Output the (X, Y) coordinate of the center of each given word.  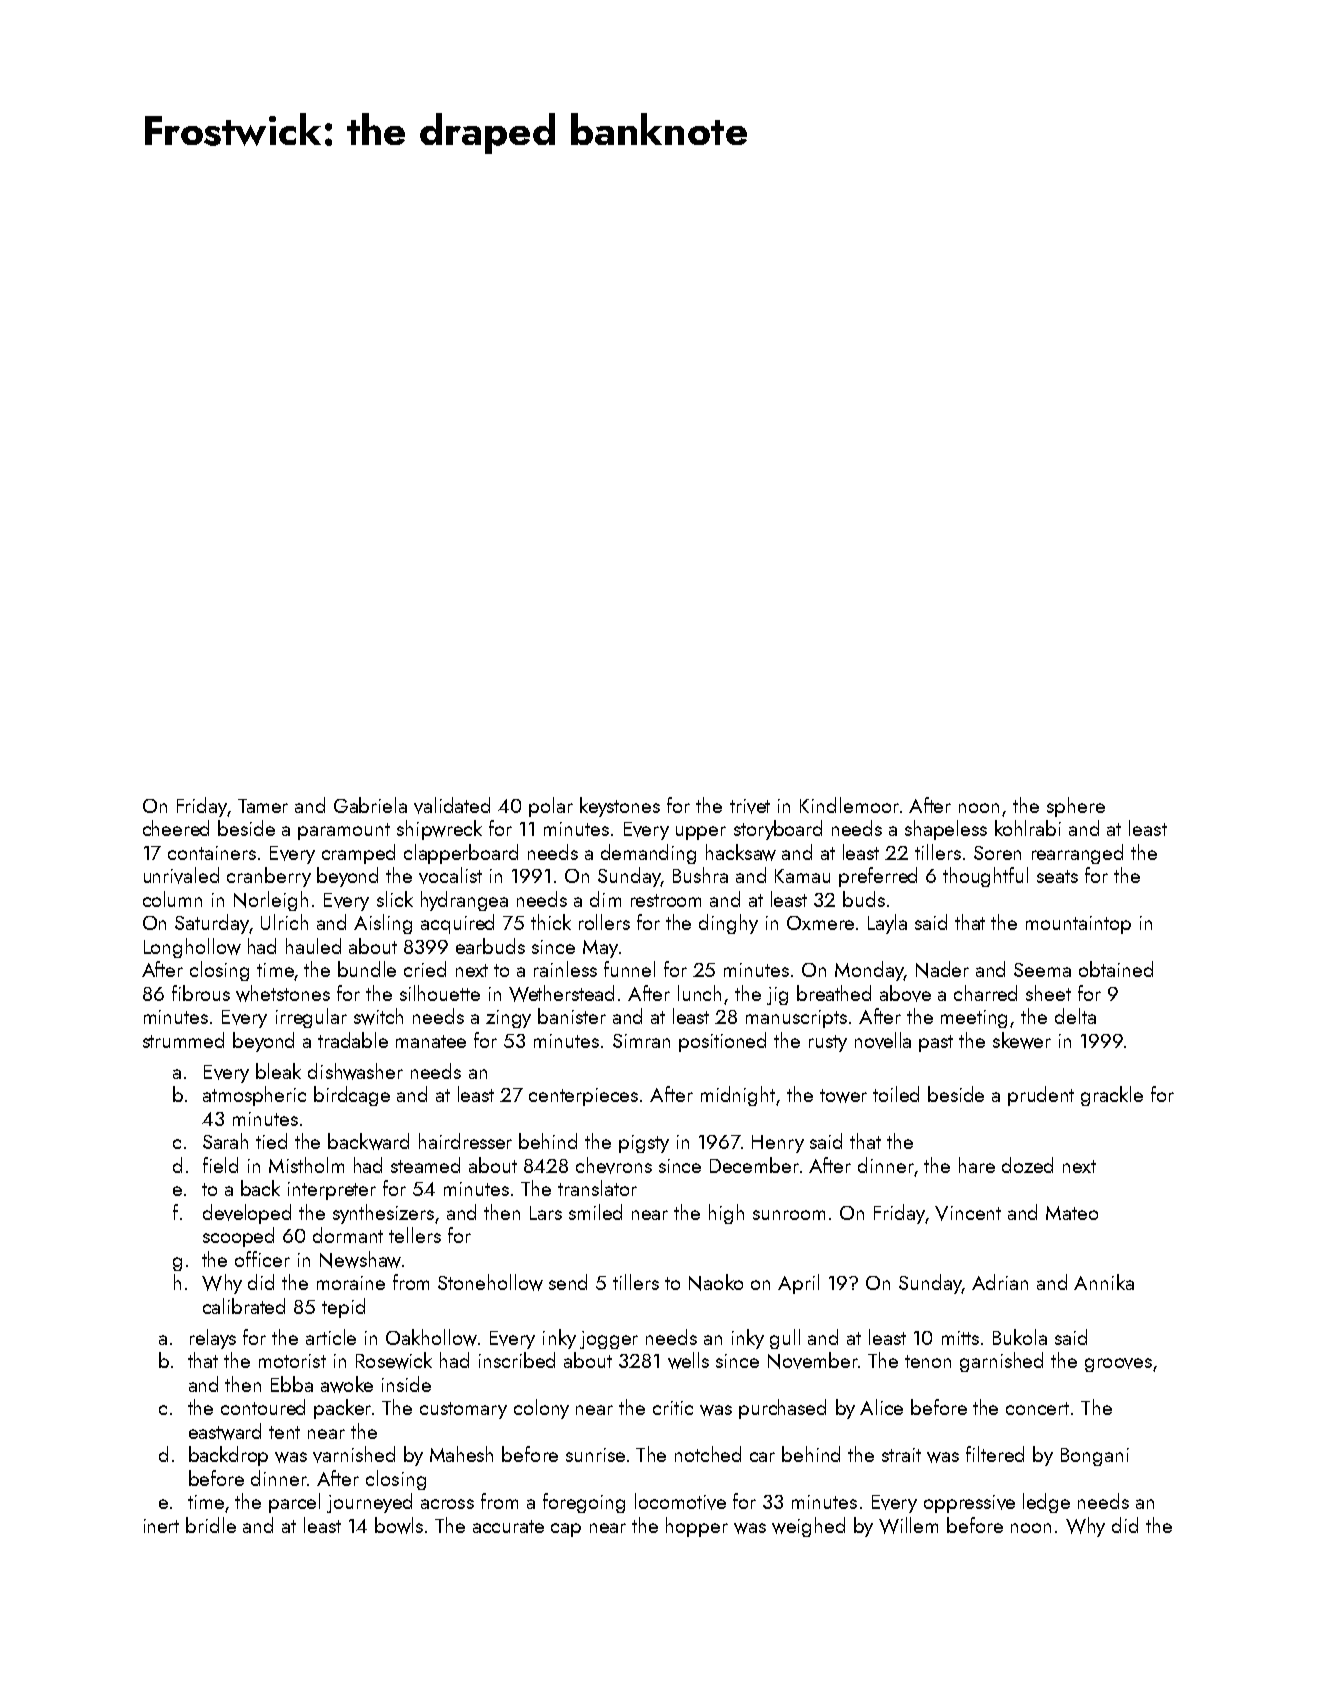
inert (161, 1526)
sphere (1076, 807)
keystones (620, 807)
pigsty (644, 1144)
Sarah (225, 1141)
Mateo (1072, 1213)
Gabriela (370, 805)
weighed (808, 1527)
